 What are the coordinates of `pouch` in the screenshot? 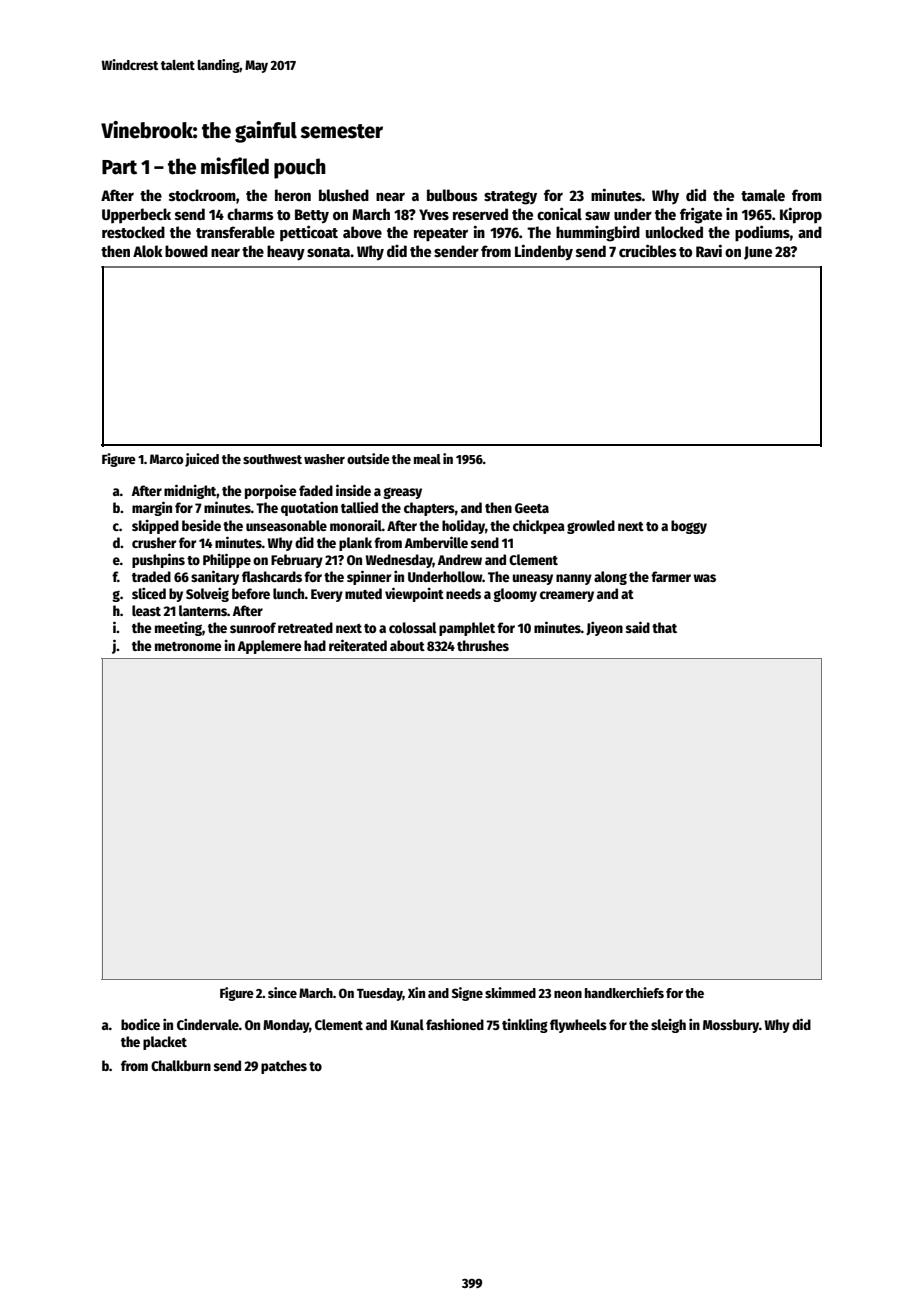 It's located at (300, 168).
